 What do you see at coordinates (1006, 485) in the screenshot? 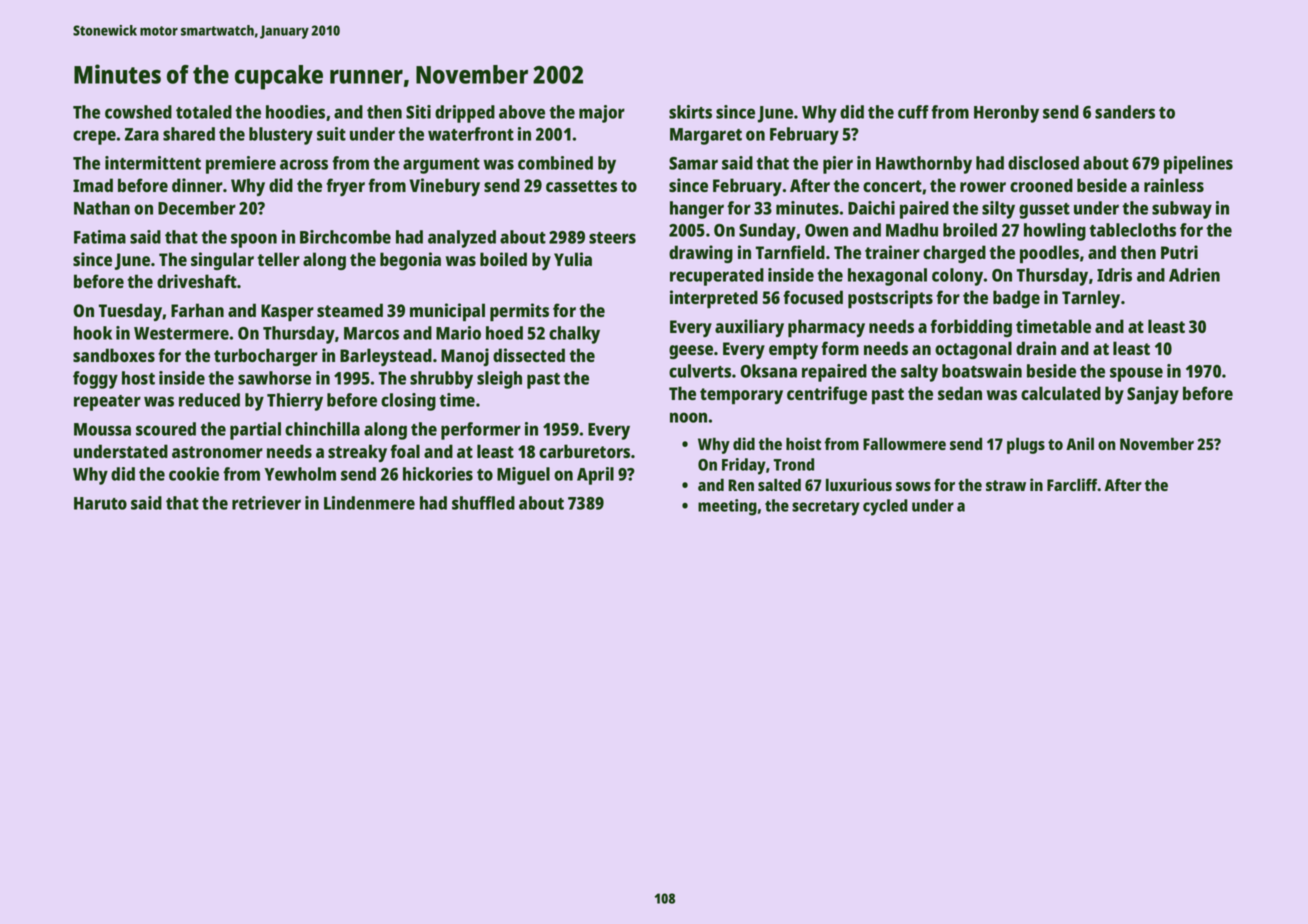
I see `straw` at bounding box center [1006, 485].
